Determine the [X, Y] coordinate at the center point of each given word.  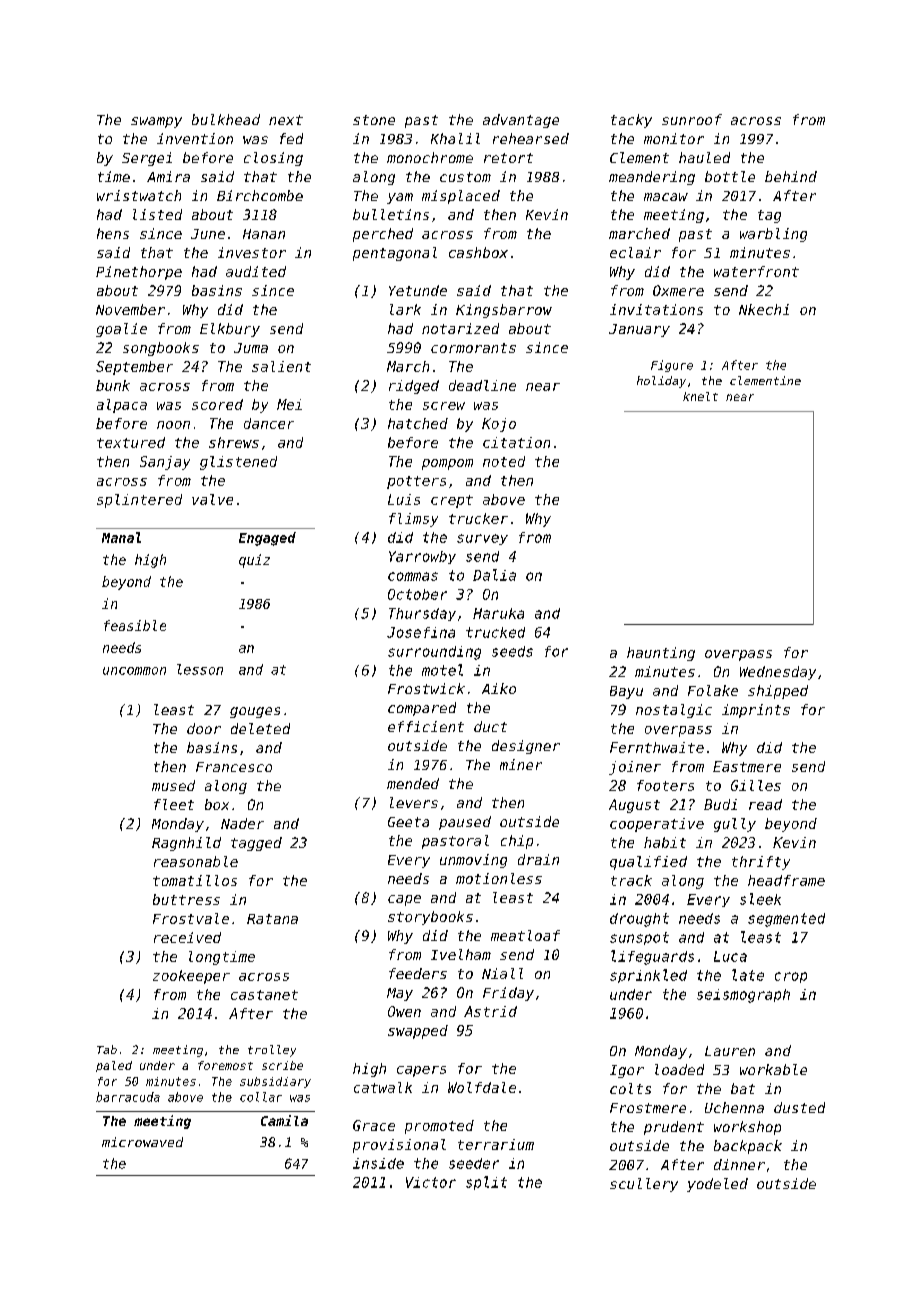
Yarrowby [422, 557]
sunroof [692, 119]
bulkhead [226, 119]
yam [400, 198]
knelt [700, 396]
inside [378, 1163]
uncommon [134, 671]
